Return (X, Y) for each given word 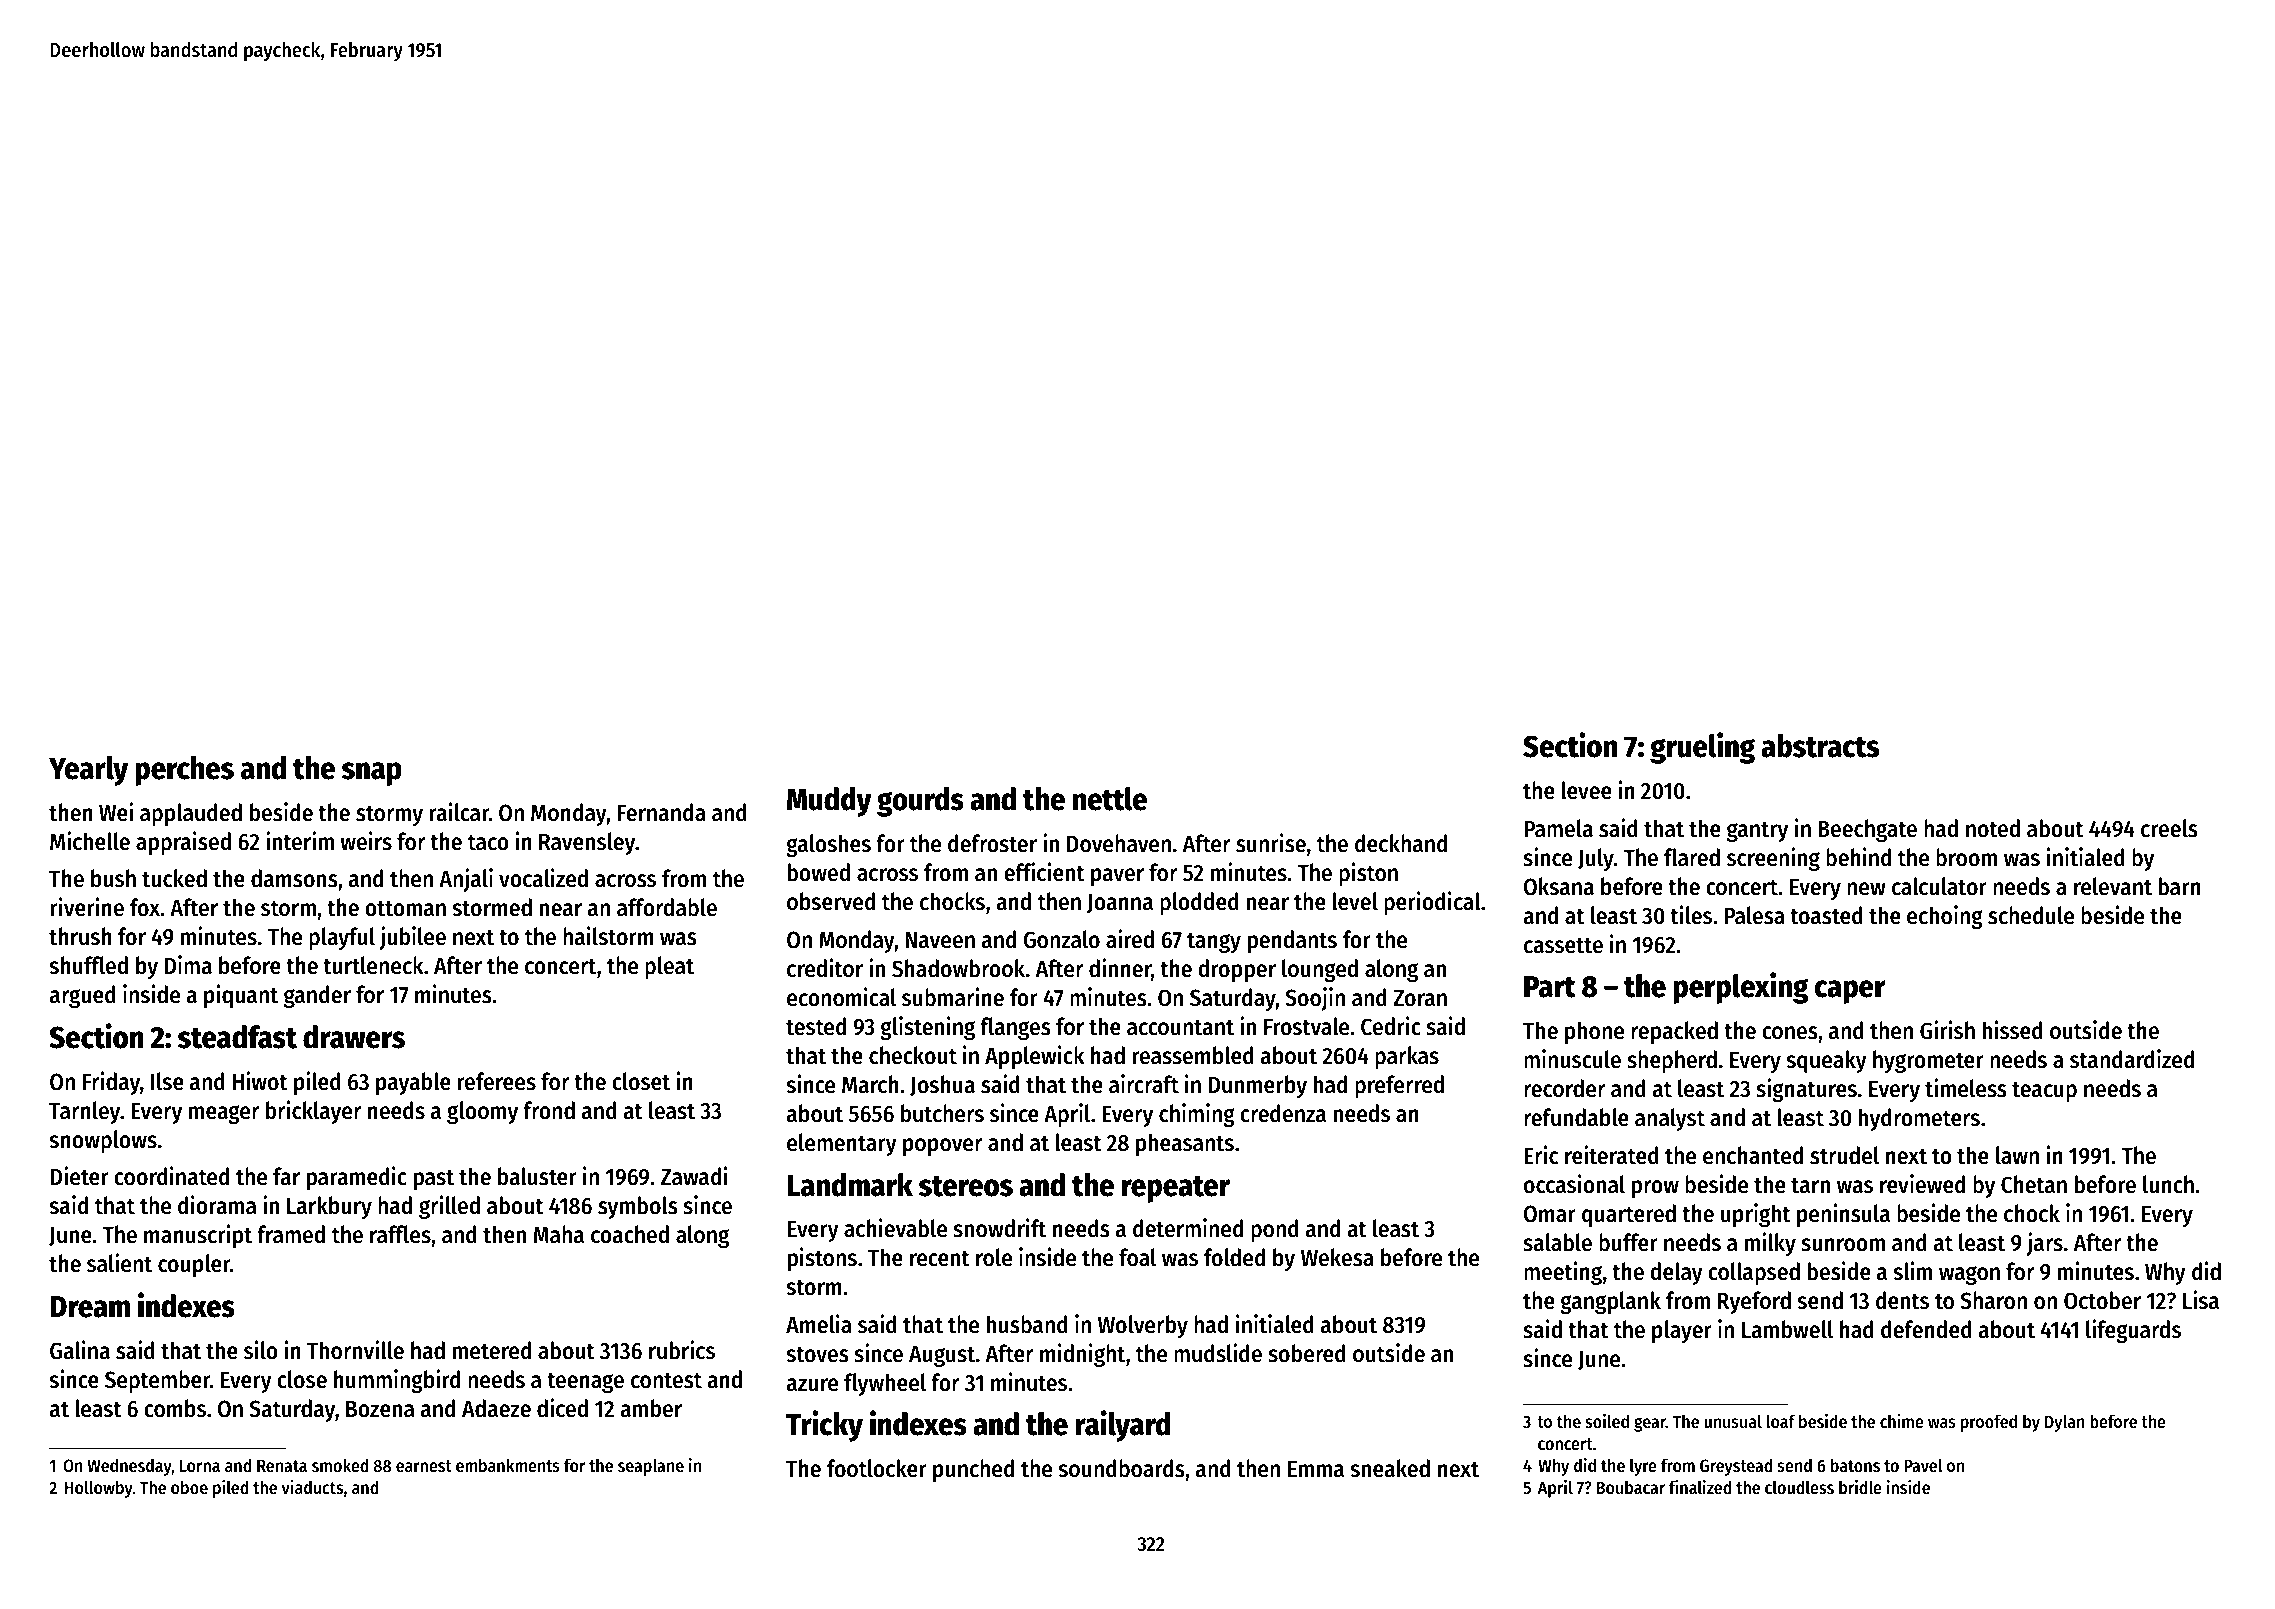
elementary (842, 1144)
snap (372, 774)
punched (973, 1470)
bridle (1860, 1487)
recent (940, 1258)
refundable (1576, 1117)
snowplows (103, 1141)
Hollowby (99, 1489)
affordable (667, 907)
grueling (1702, 748)
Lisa (2201, 1300)
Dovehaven (1119, 843)
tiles (1691, 915)
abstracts (1820, 746)
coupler (194, 1265)
